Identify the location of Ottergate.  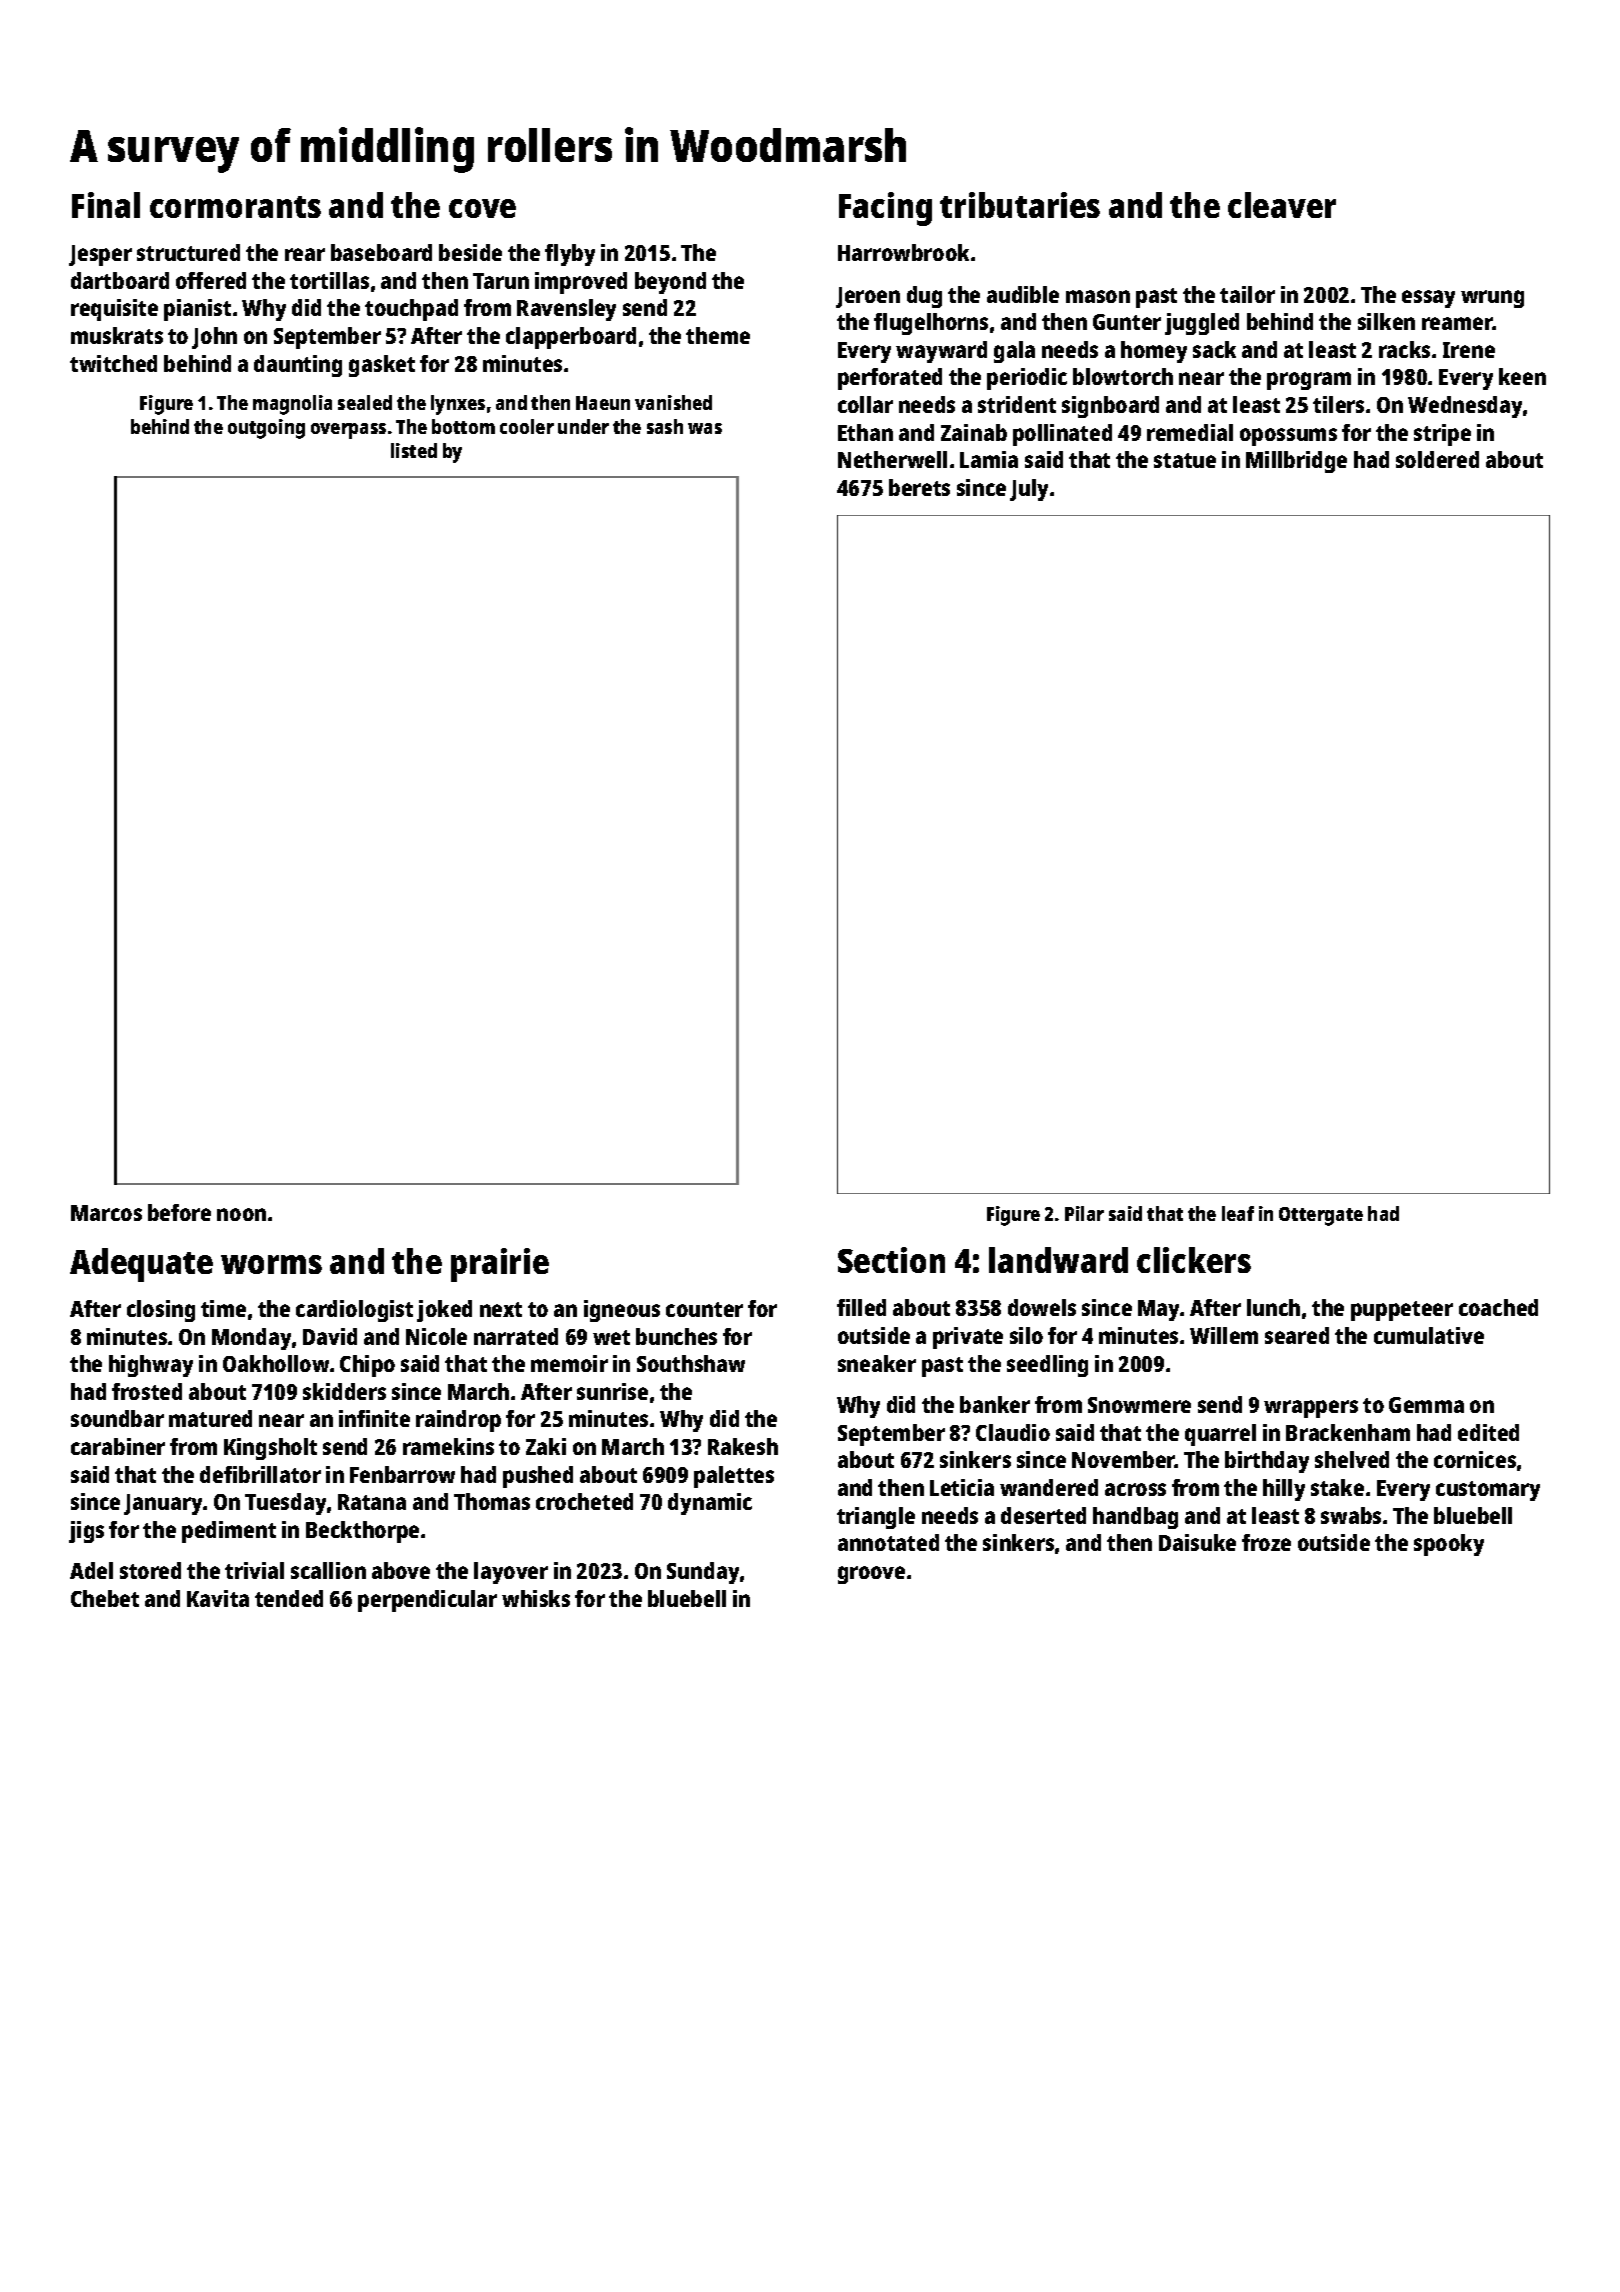
(1321, 1216).
